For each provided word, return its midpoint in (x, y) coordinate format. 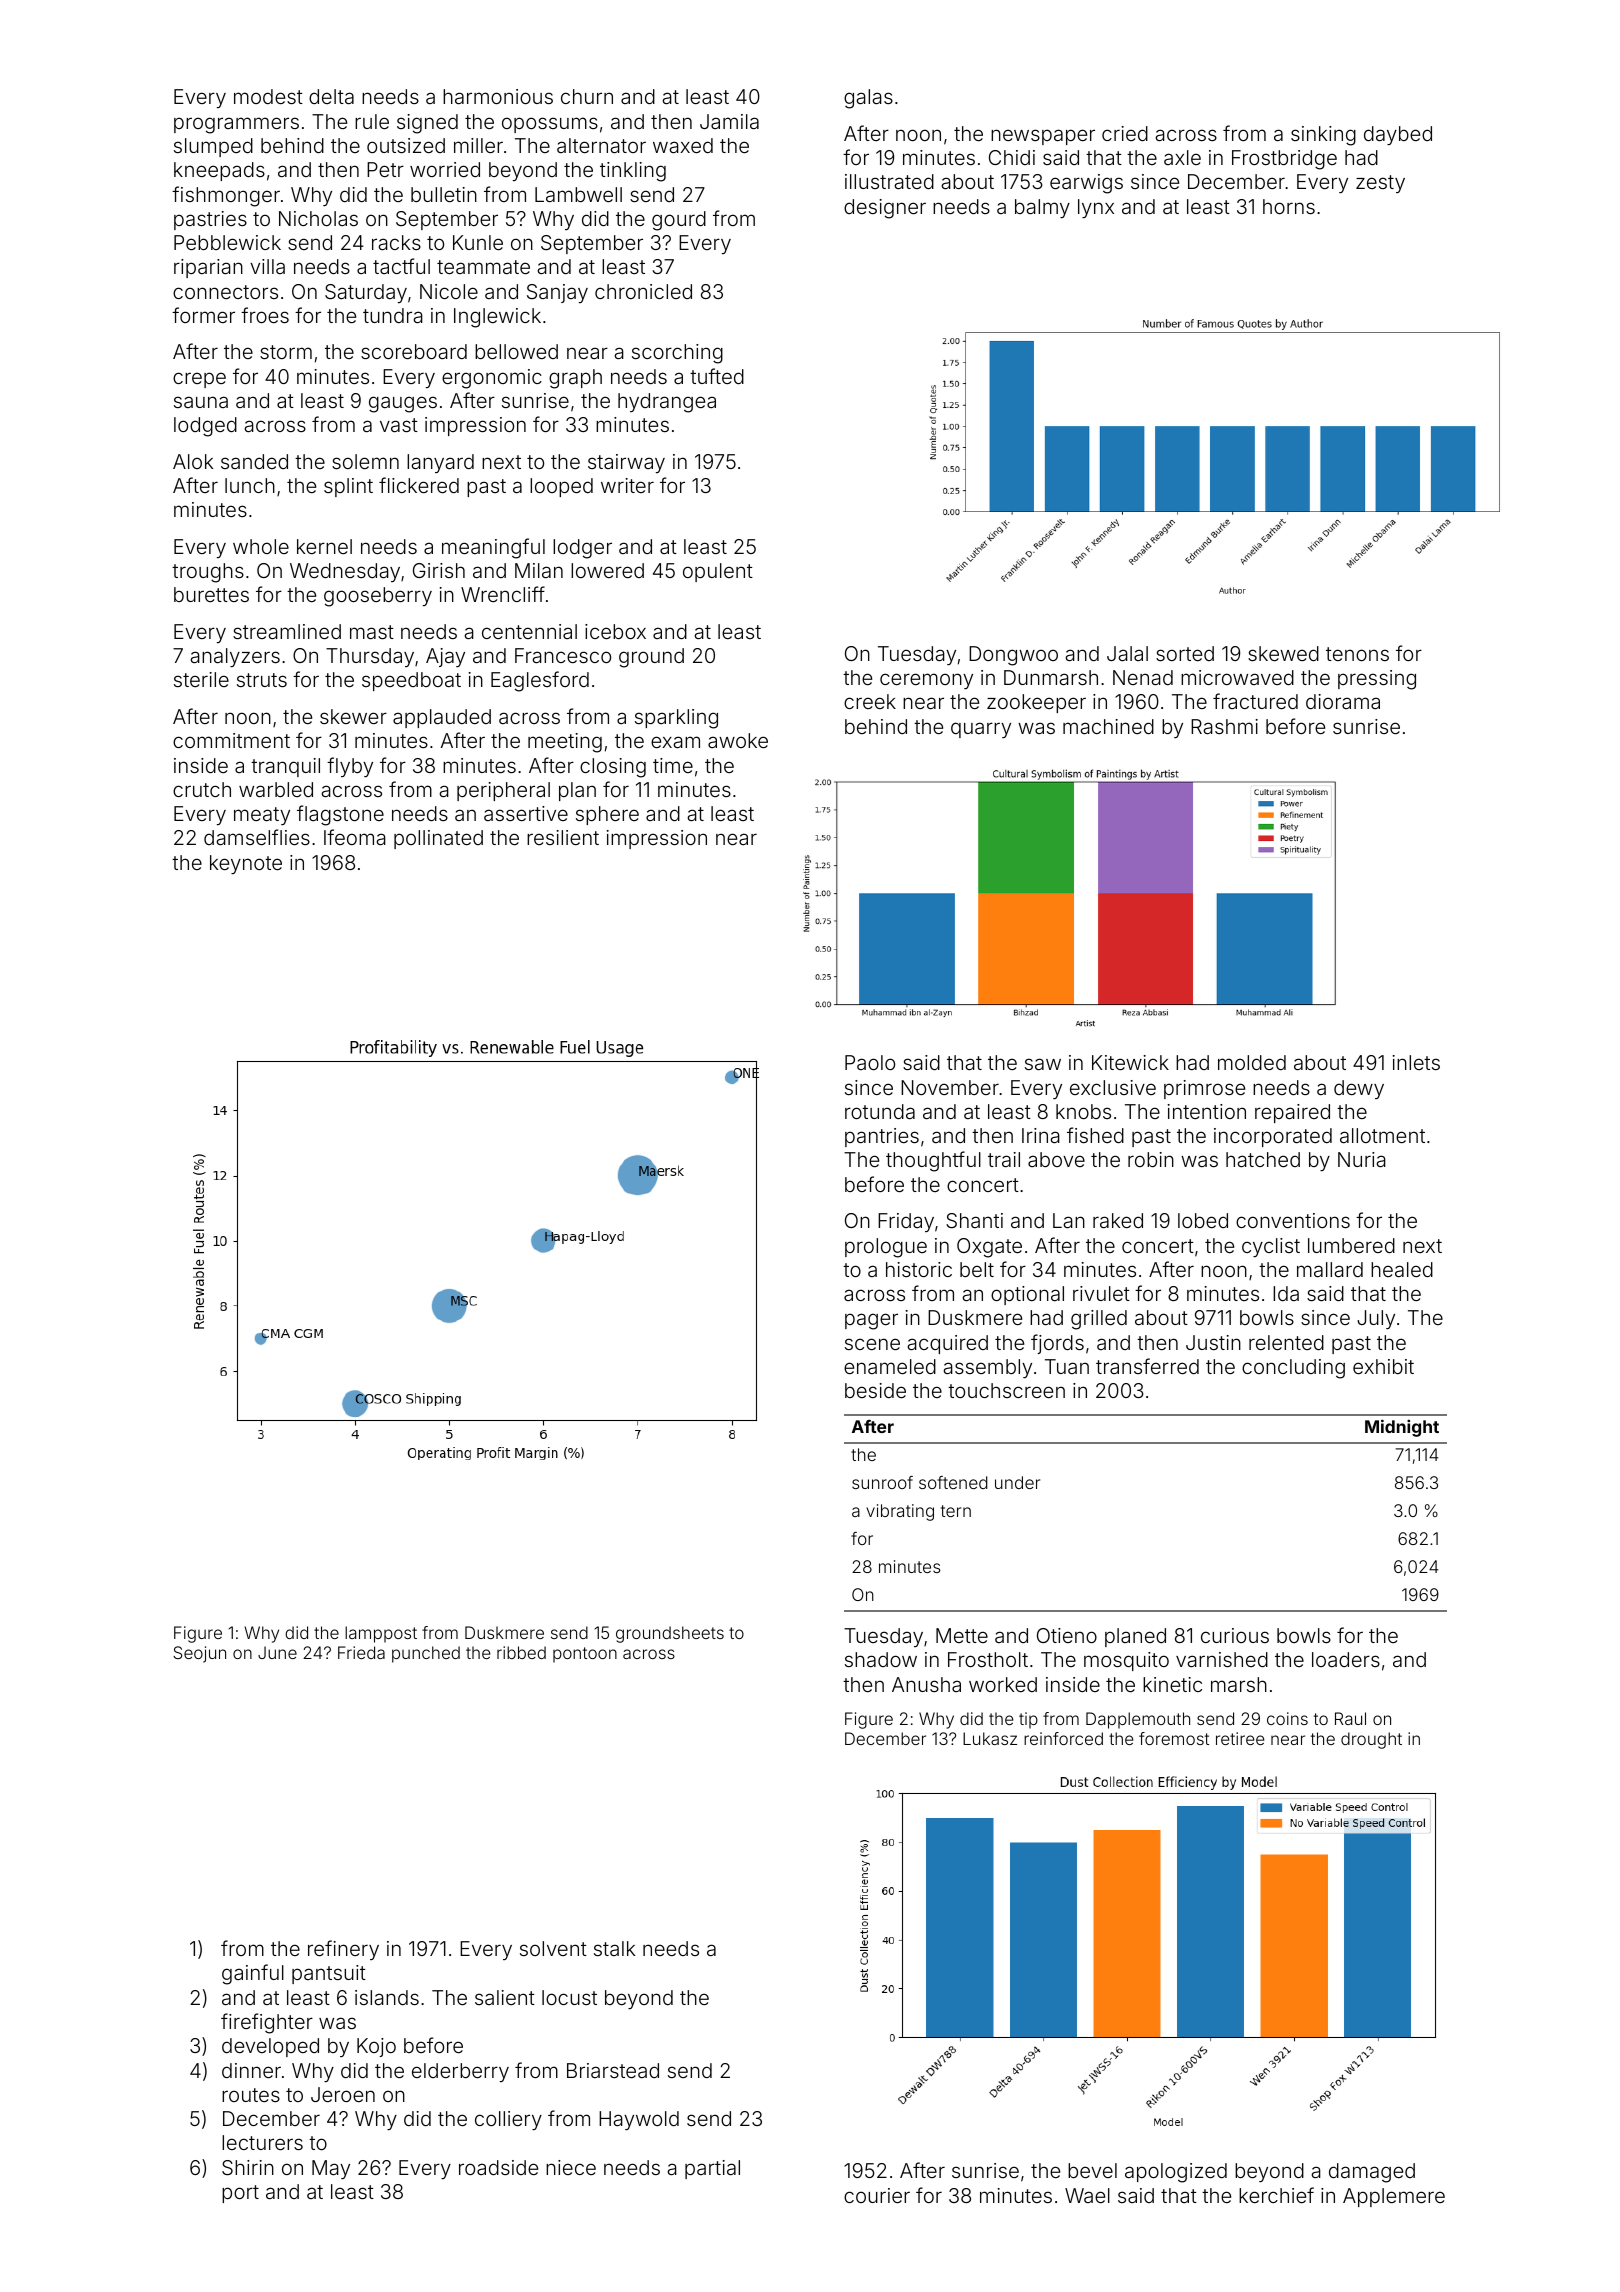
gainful (253, 1974)
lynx (1096, 208)
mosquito (1126, 1661)
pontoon (585, 1655)
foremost (1174, 1738)
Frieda (361, 1652)
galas (868, 99)
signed (427, 124)
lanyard (440, 463)
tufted (717, 376)
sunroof (882, 1482)
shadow (881, 1659)
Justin (1213, 1342)
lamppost (381, 1634)
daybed (1398, 135)
